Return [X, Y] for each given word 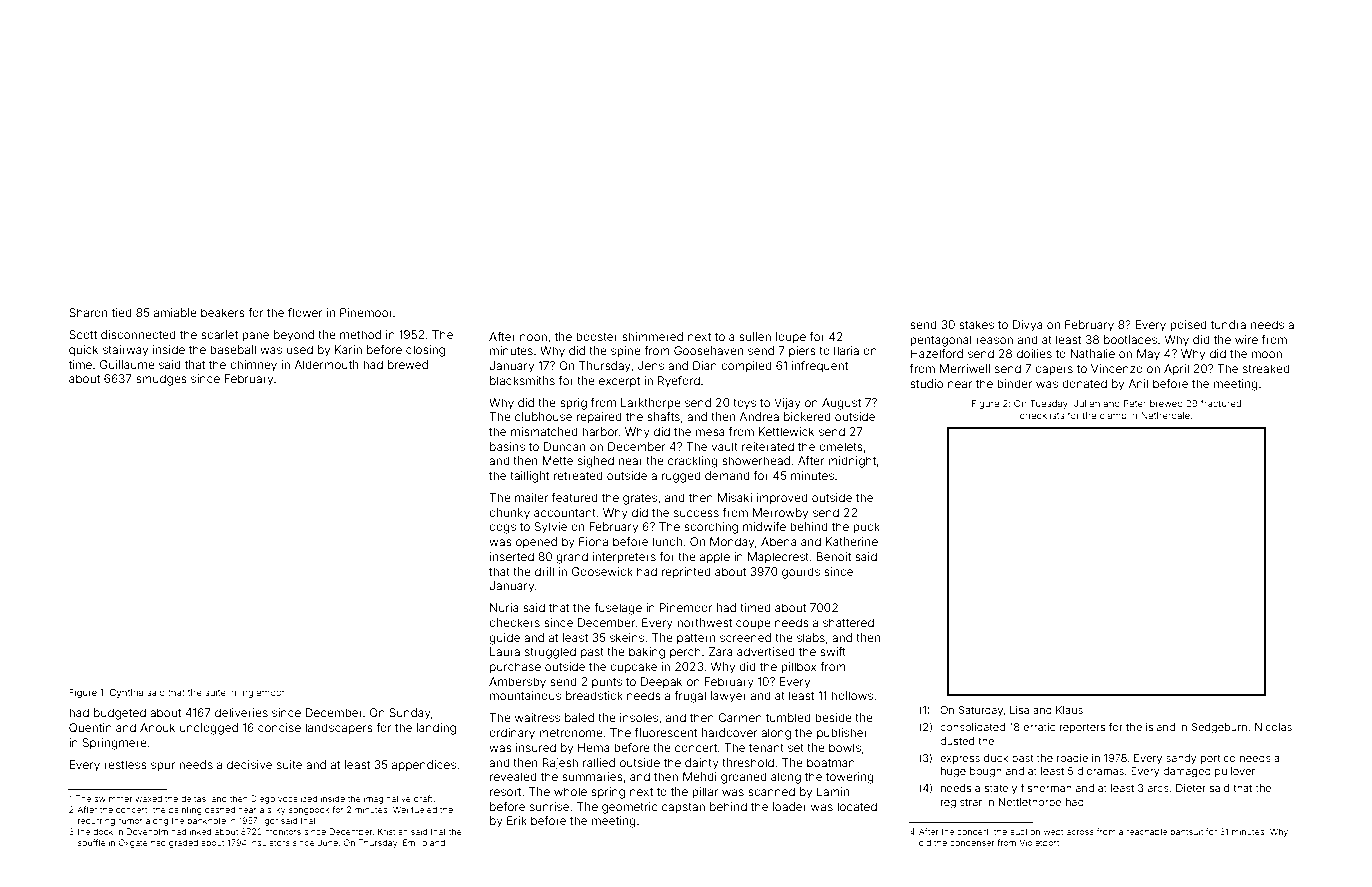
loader [790, 806]
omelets [841, 446]
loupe [791, 338]
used [300, 349]
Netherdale [1165, 415]
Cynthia [126, 693]
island [1160, 727]
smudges [161, 380]
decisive [249, 764]
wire [1246, 339]
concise [279, 727]
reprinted [686, 573]
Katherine [852, 541]
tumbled [788, 717]
